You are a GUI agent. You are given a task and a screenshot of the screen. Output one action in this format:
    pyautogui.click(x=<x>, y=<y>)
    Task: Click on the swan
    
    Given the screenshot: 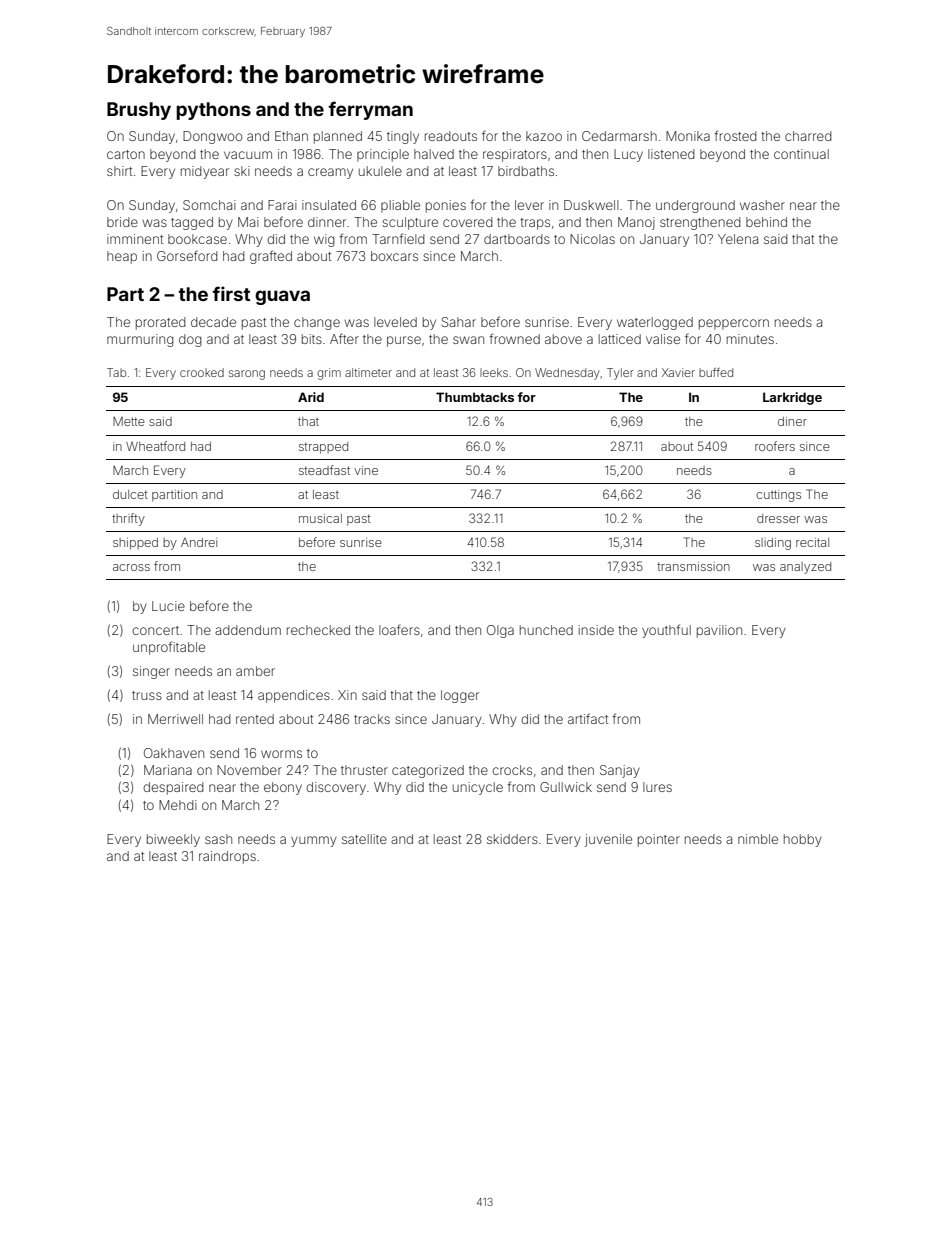 What is the action you would take?
    pyautogui.click(x=468, y=340)
